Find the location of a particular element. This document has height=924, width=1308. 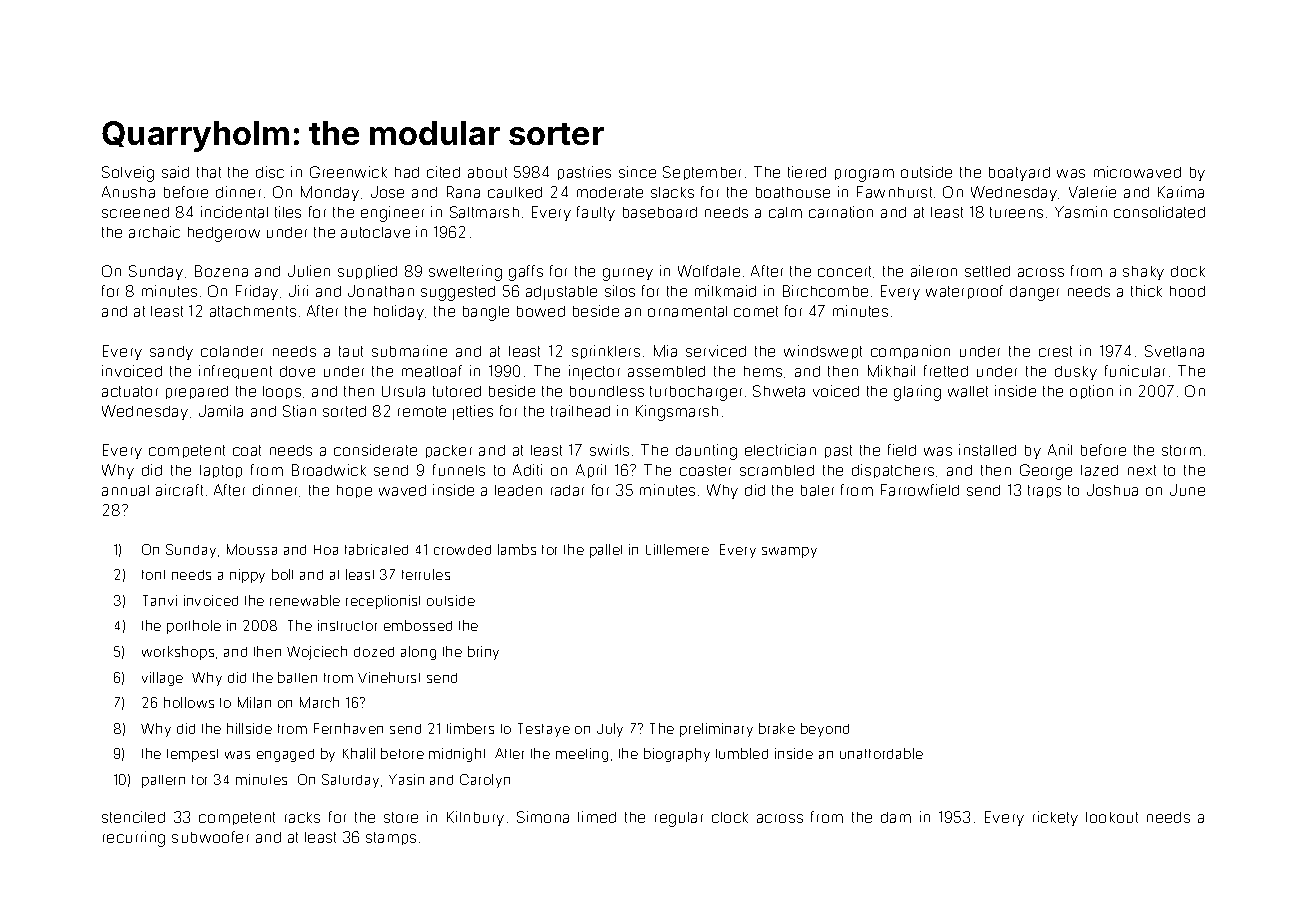

rickety is located at coordinates (1055, 818).
